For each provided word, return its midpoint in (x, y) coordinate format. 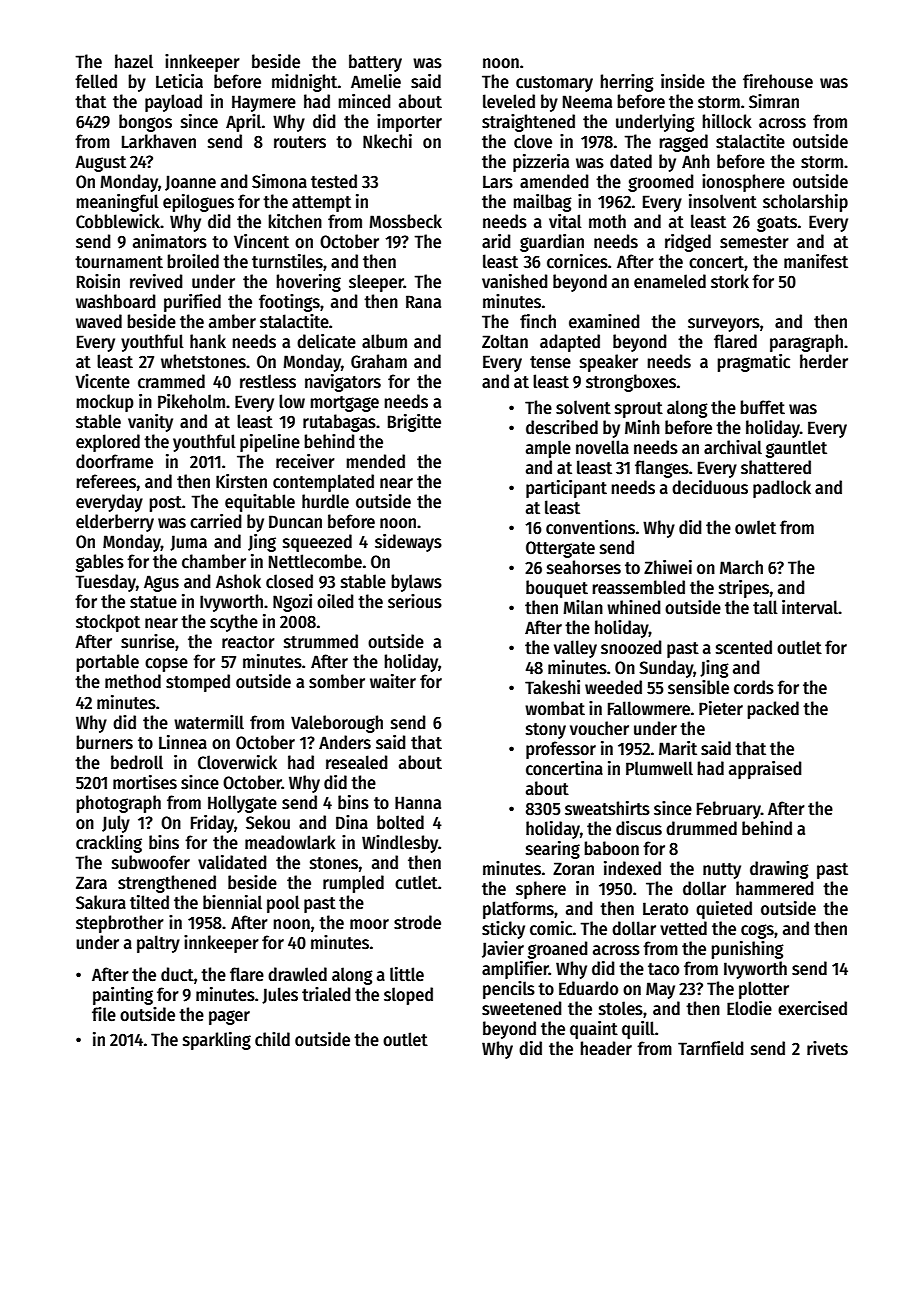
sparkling (217, 1041)
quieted (724, 910)
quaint (594, 1030)
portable (107, 663)
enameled (670, 281)
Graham (379, 361)
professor (561, 750)
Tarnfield (711, 1048)
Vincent (261, 241)
